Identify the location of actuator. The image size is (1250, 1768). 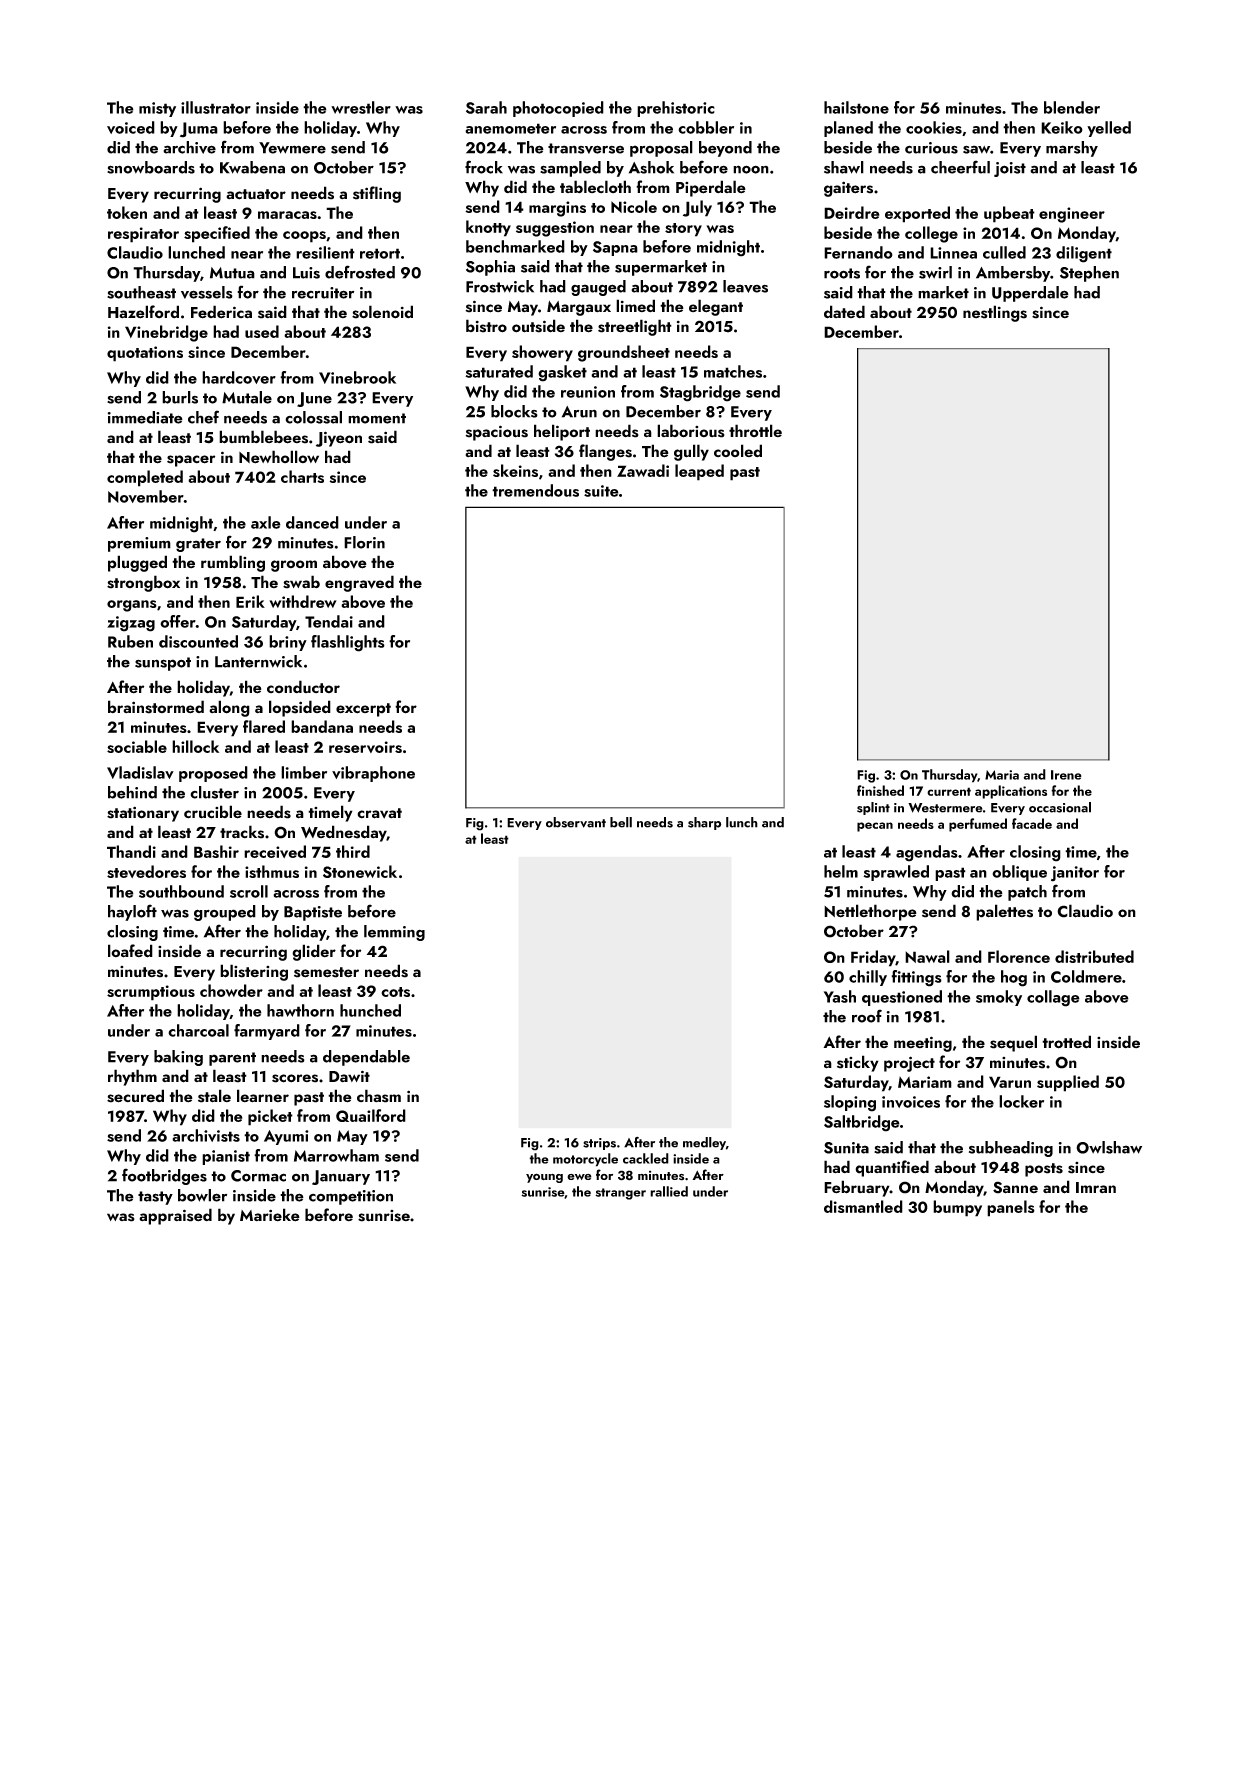
(256, 194).
